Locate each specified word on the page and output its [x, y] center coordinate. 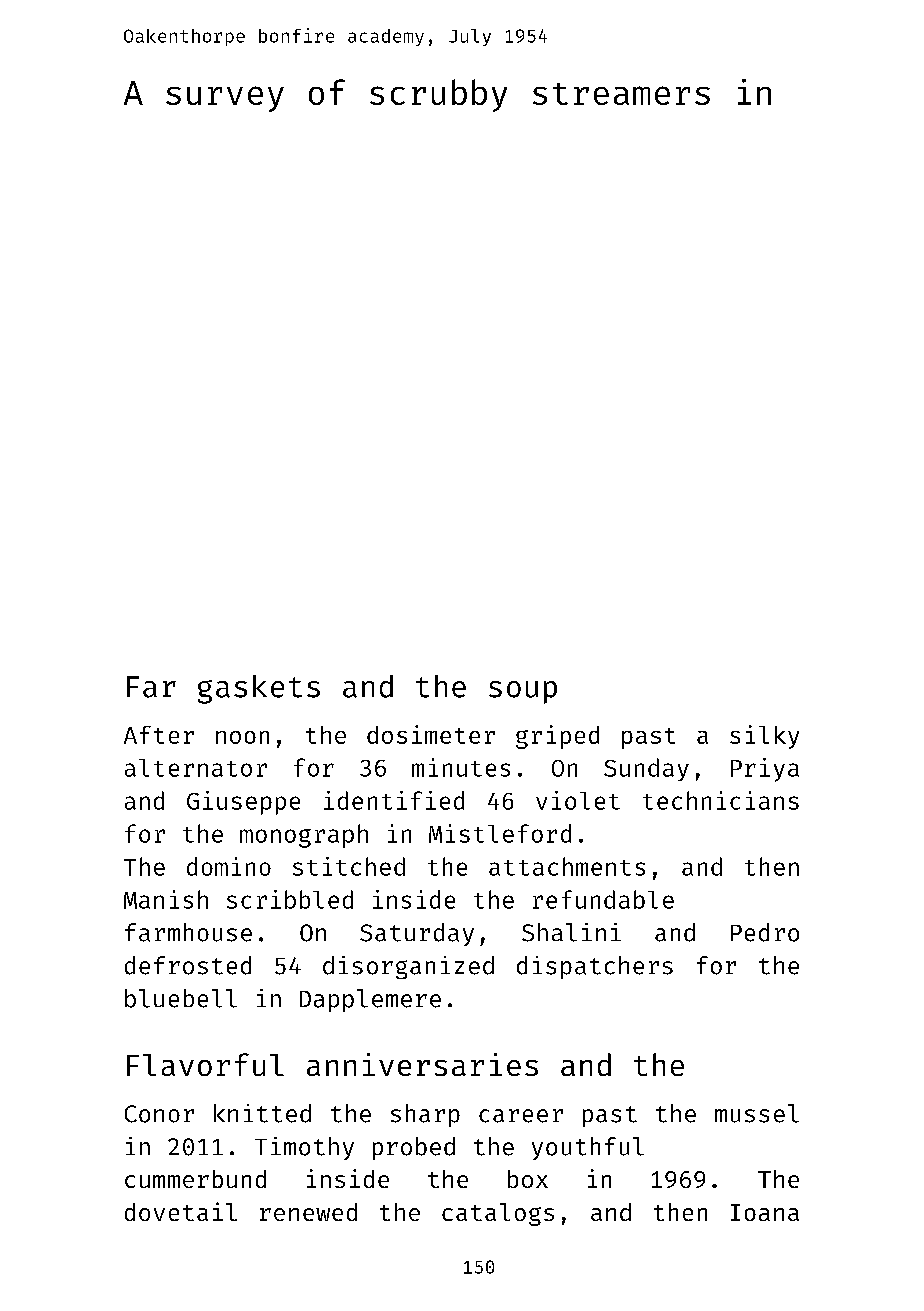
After [159, 735]
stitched [349, 866]
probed [414, 1148]
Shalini [571, 932]
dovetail [181, 1211]
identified [394, 800]
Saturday [417, 934]
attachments [567, 866]
